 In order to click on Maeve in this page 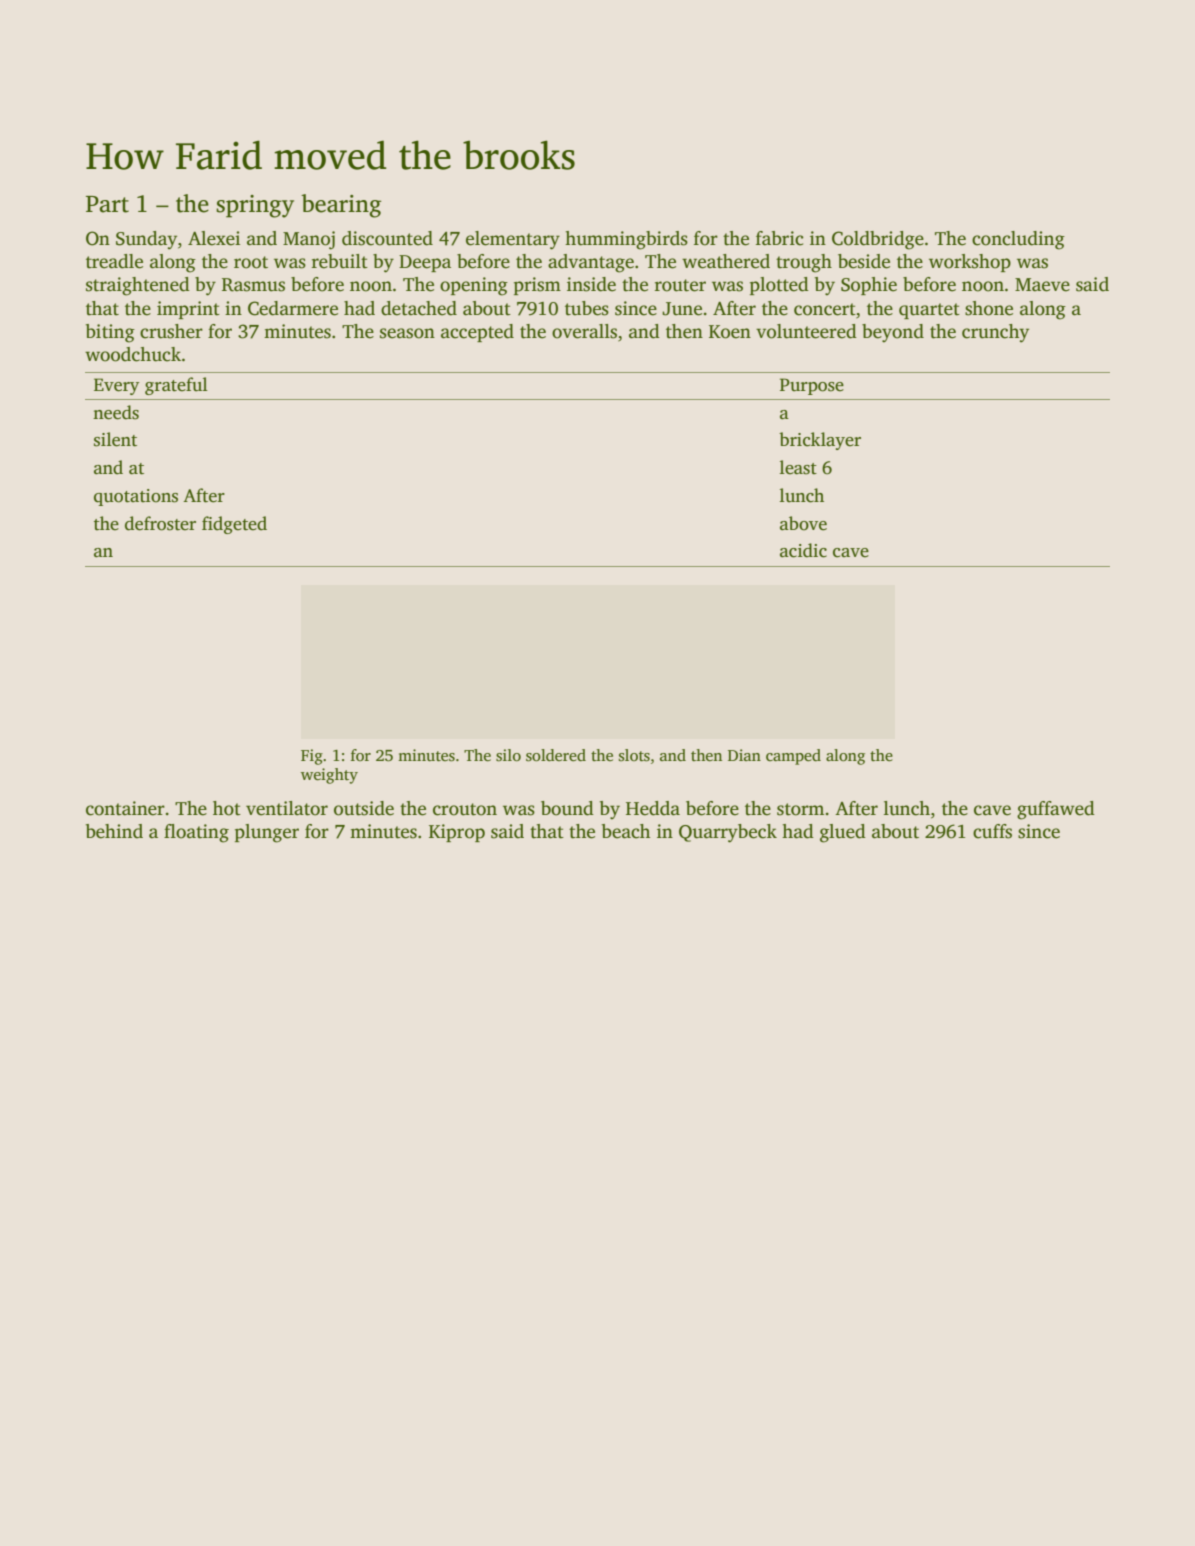, I will do `click(1042, 285)`.
